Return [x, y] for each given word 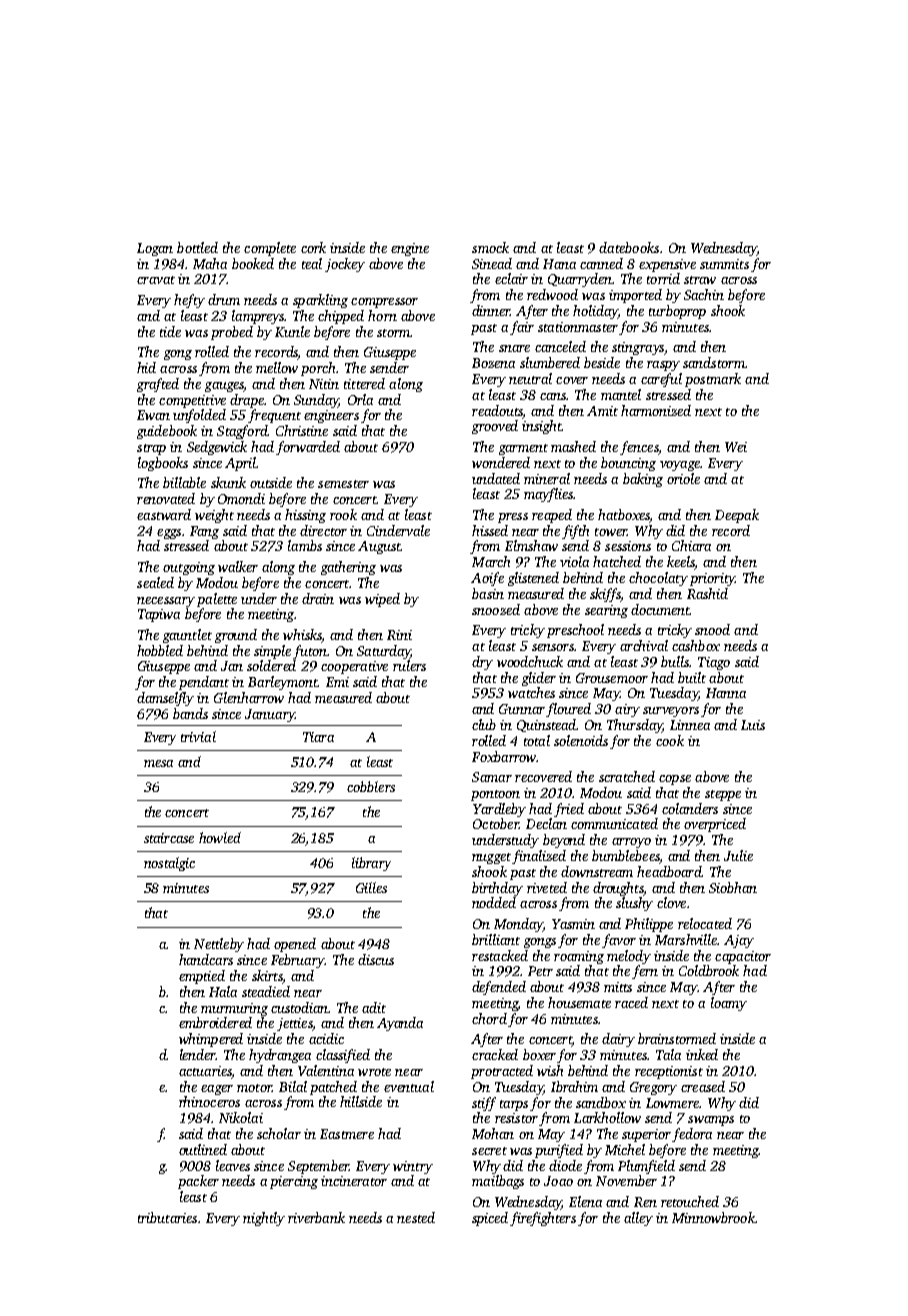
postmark [713, 380]
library [371, 864]
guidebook [167, 432]
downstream [597, 871]
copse [675, 780]
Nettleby [219, 945]
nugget [491, 858]
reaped [552, 516]
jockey [345, 265]
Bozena [493, 363]
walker [238, 566]
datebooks [629, 247]
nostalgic [169, 864]
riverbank [316, 1217]
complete [270, 249]
